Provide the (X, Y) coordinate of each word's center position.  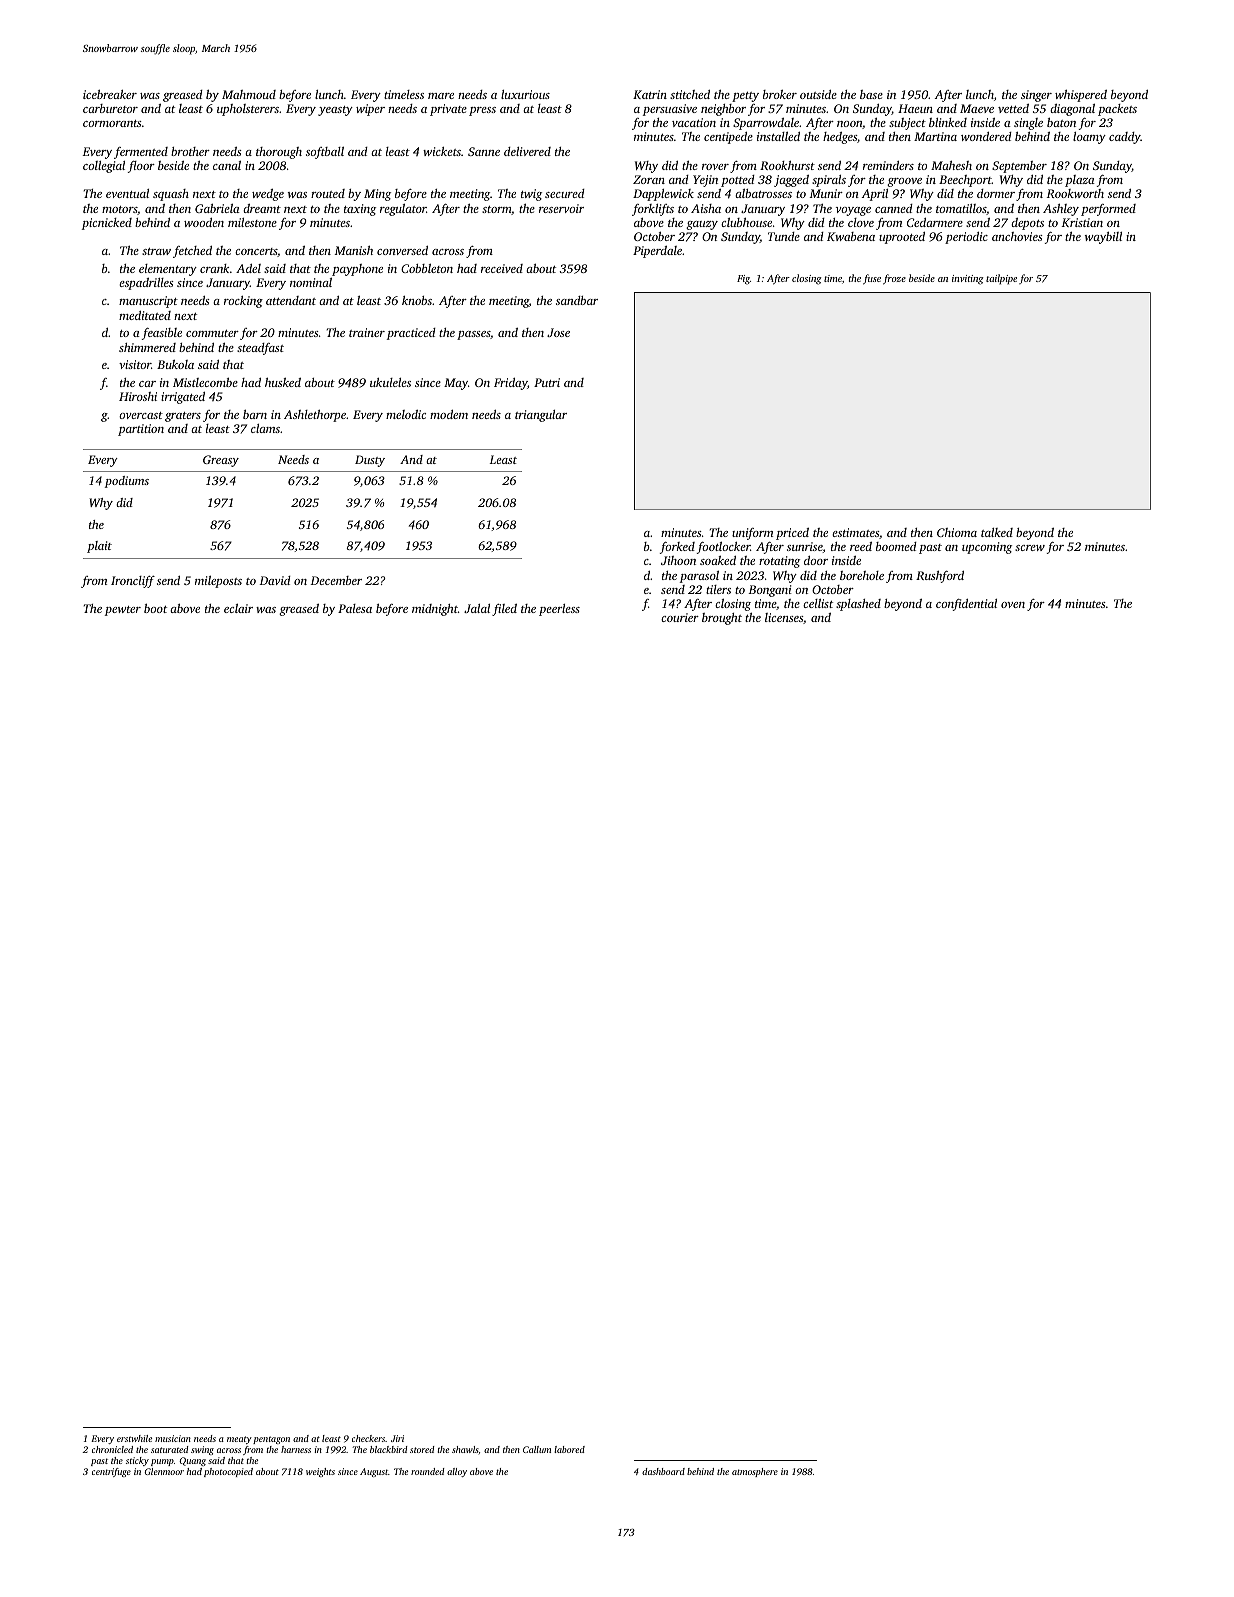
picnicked (107, 224)
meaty (239, 1440)
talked (997, 532)
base (871, 94)
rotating (779, 562)
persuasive (670, 110)
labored (569, 1449)
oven (1013, 605)
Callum (537, 1449)
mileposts (218, 582)
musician (173, 1438)
